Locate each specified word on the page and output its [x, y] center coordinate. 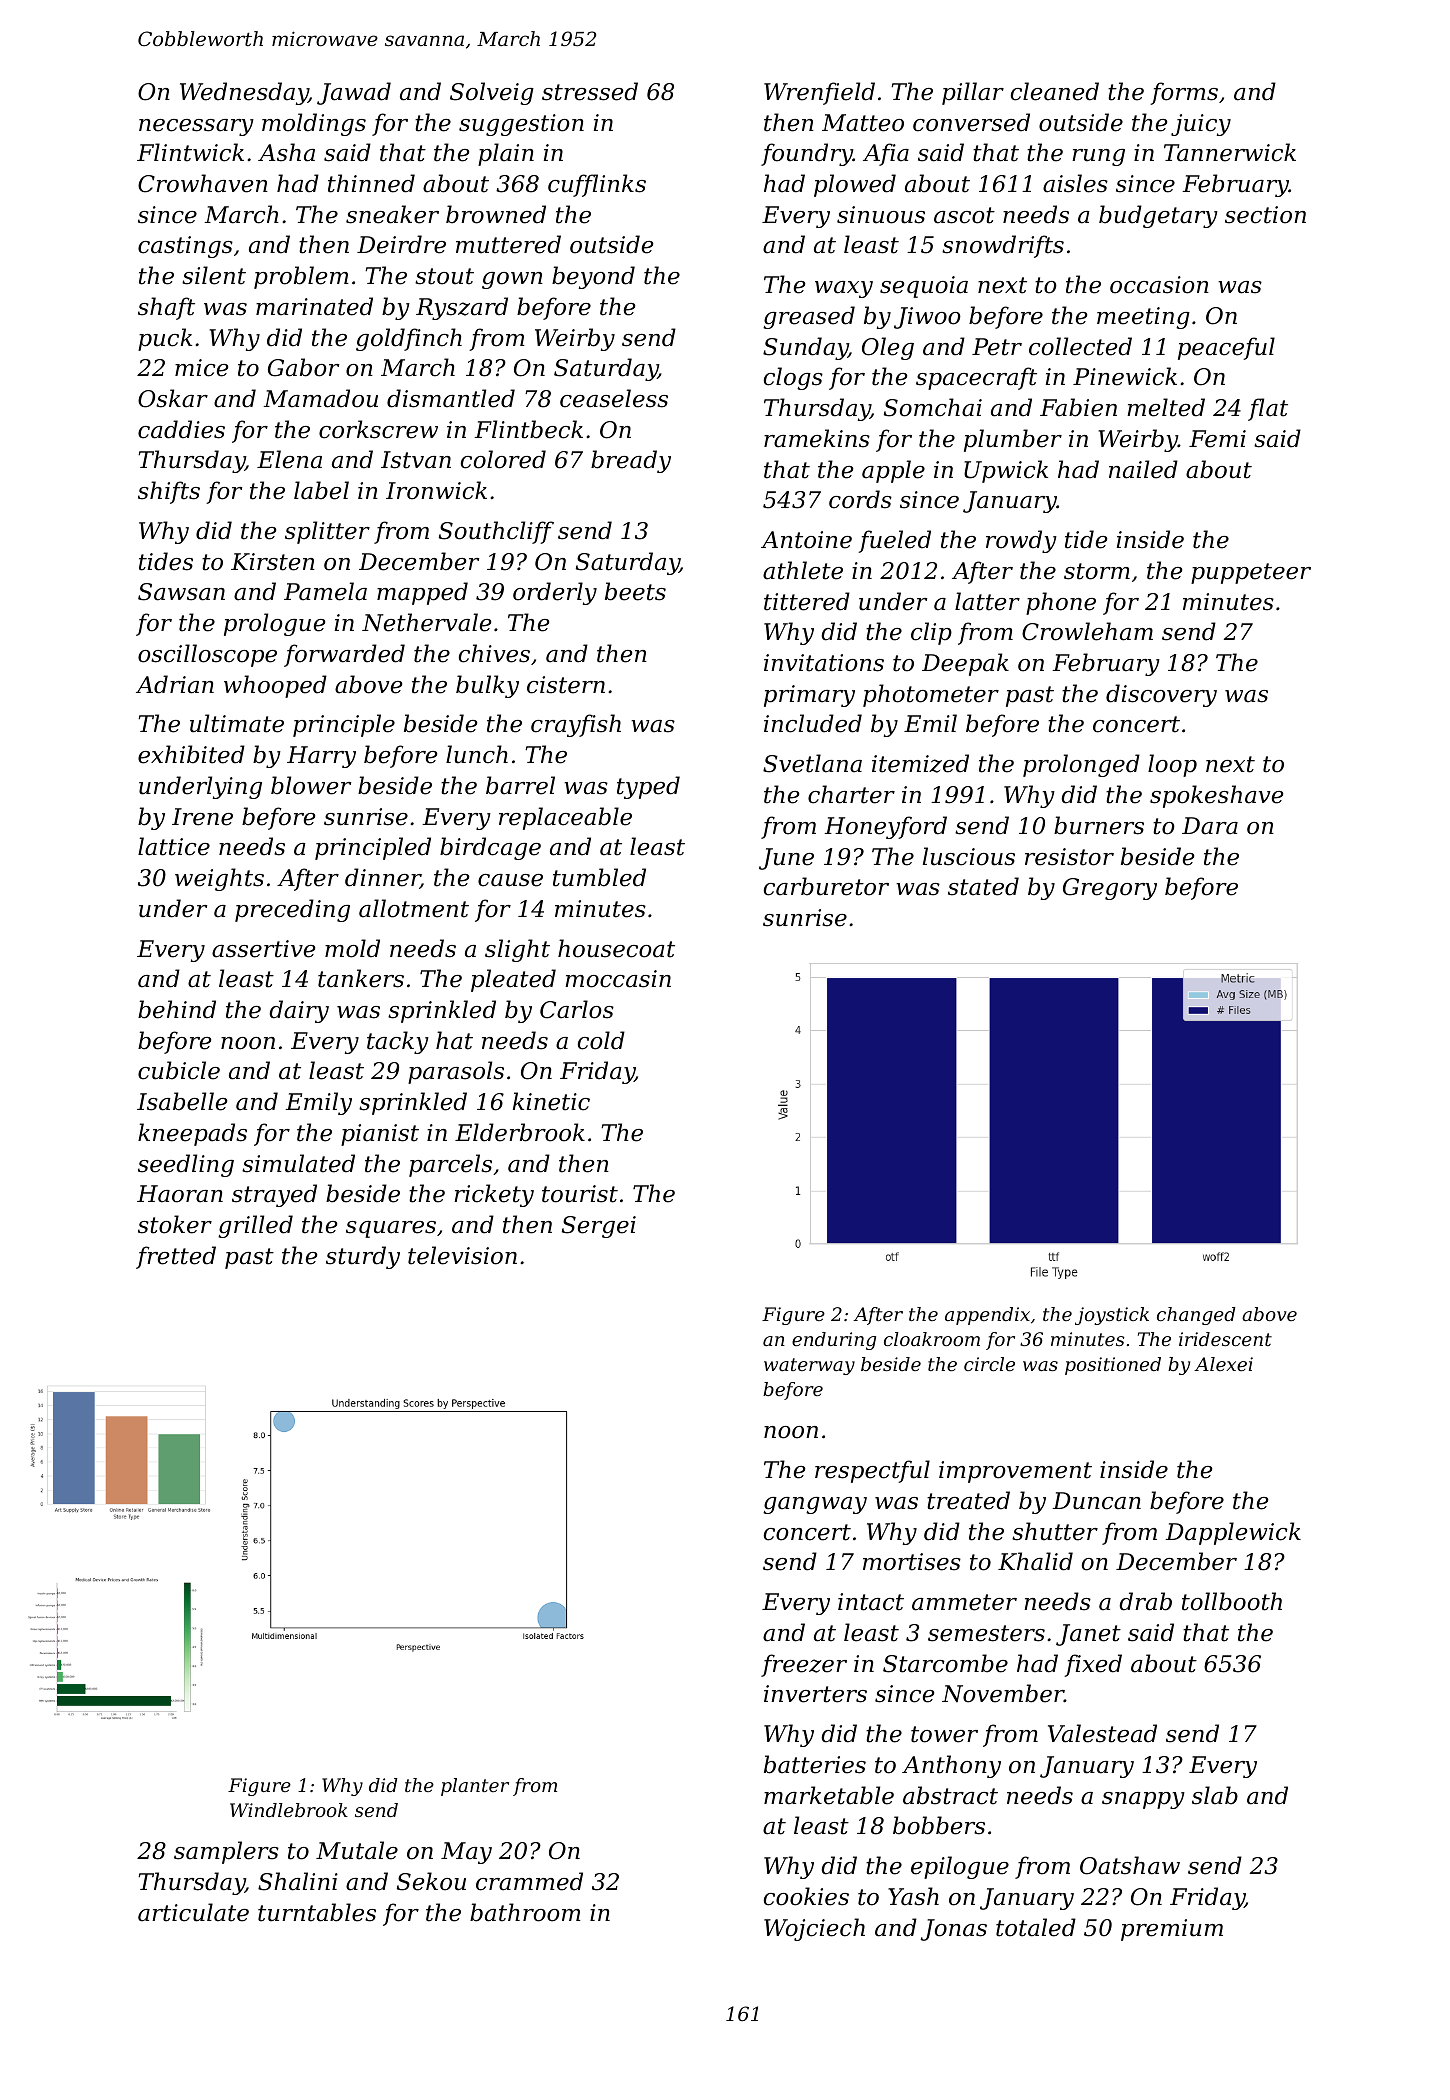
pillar [973, 93]
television [462, 1255]
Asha [286, 152]
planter [475, 1787]
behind [177, 1009]
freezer [804, 1665]
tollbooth [1232, 1601]
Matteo [863, 123]
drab [1145, 1601]
